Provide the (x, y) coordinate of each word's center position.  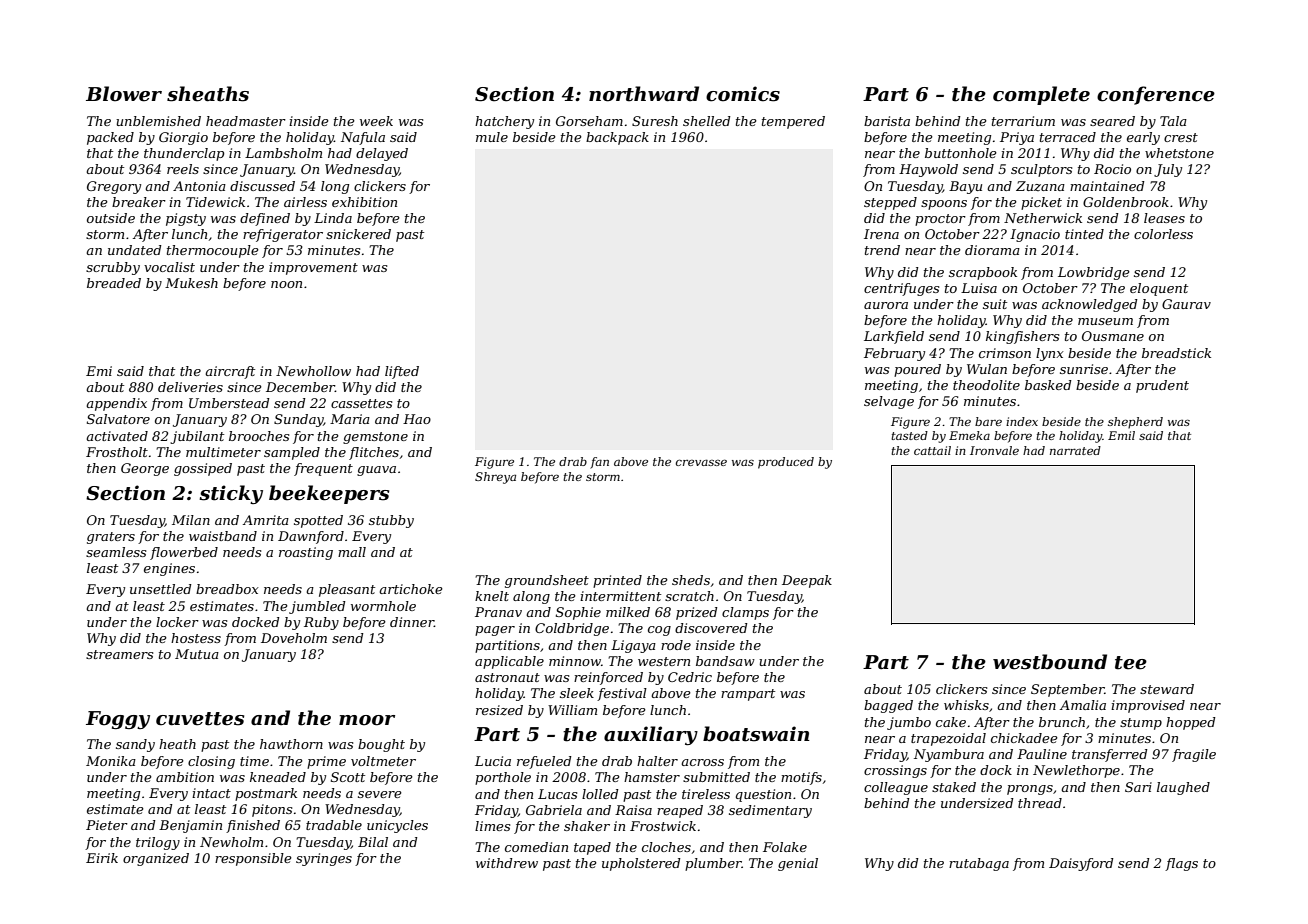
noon (286, 284)
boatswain (756, 734)
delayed (382, 154)
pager (495, 631)
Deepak (807, 581)
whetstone (1179, 153)
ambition (185, 777)
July (1168, 170)
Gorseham (589, 121)
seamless (116, 552)
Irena (881, 234)
